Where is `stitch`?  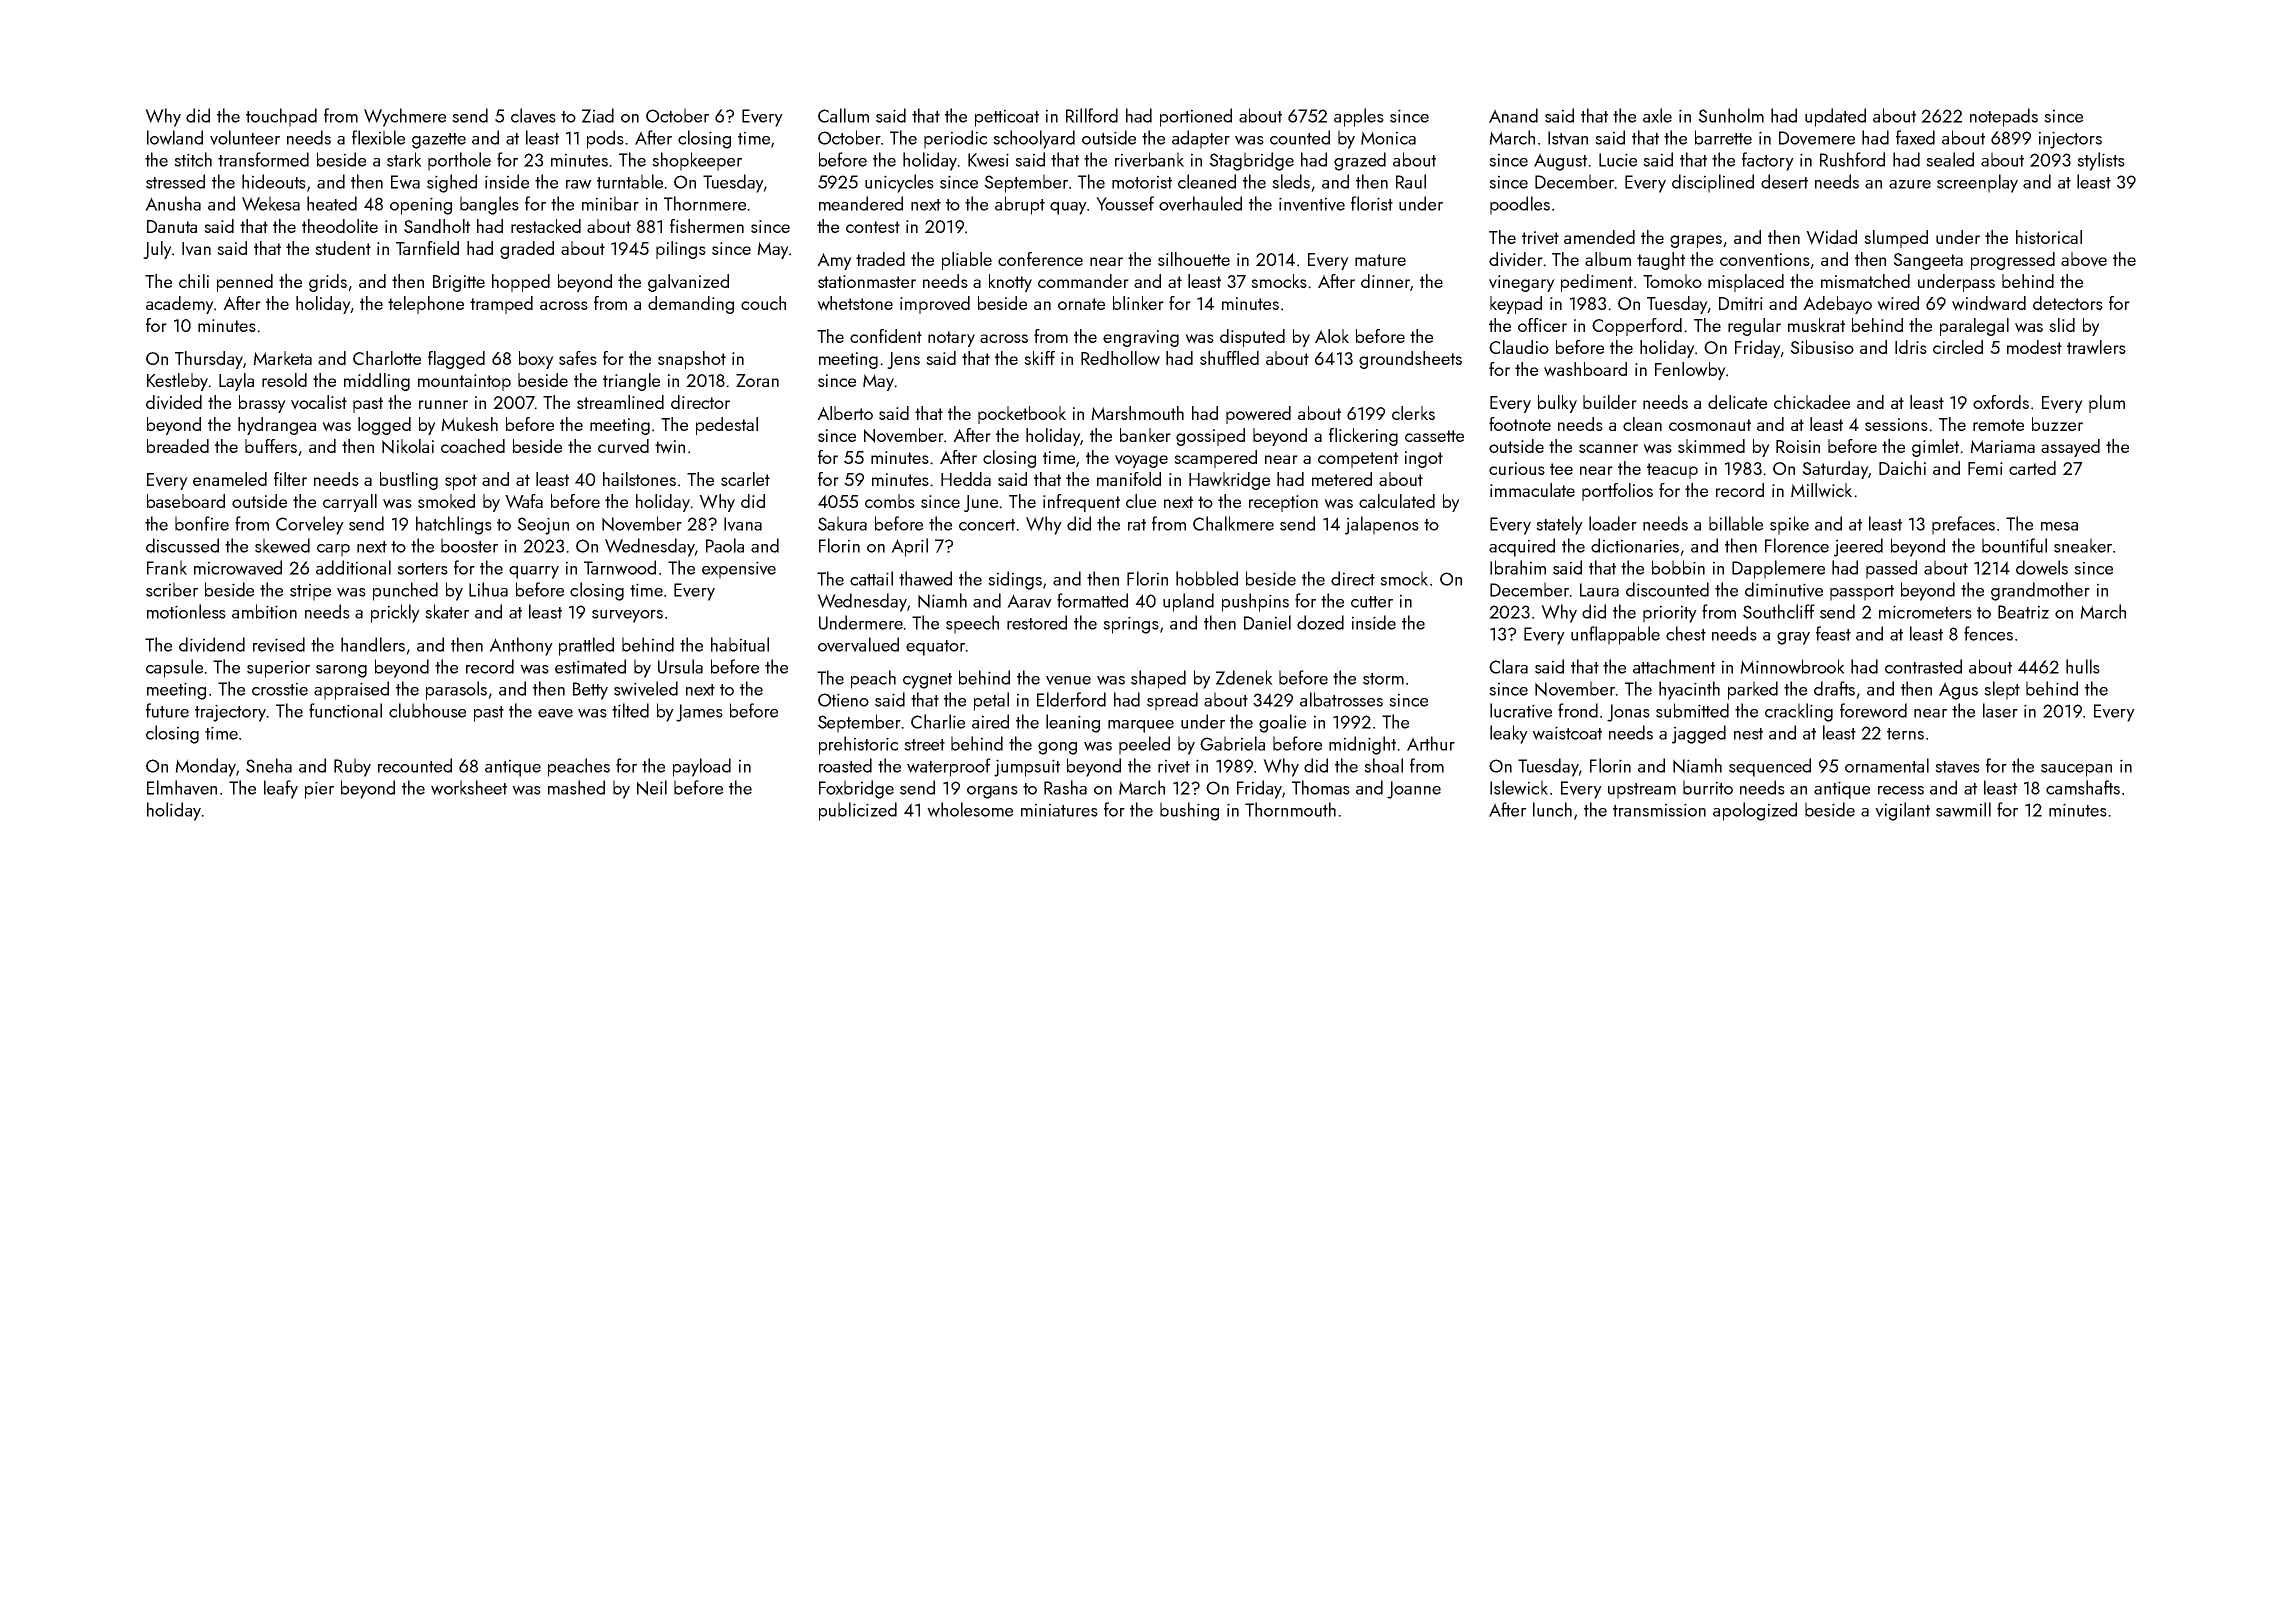
stitch is located at coordinates (193, 159).
